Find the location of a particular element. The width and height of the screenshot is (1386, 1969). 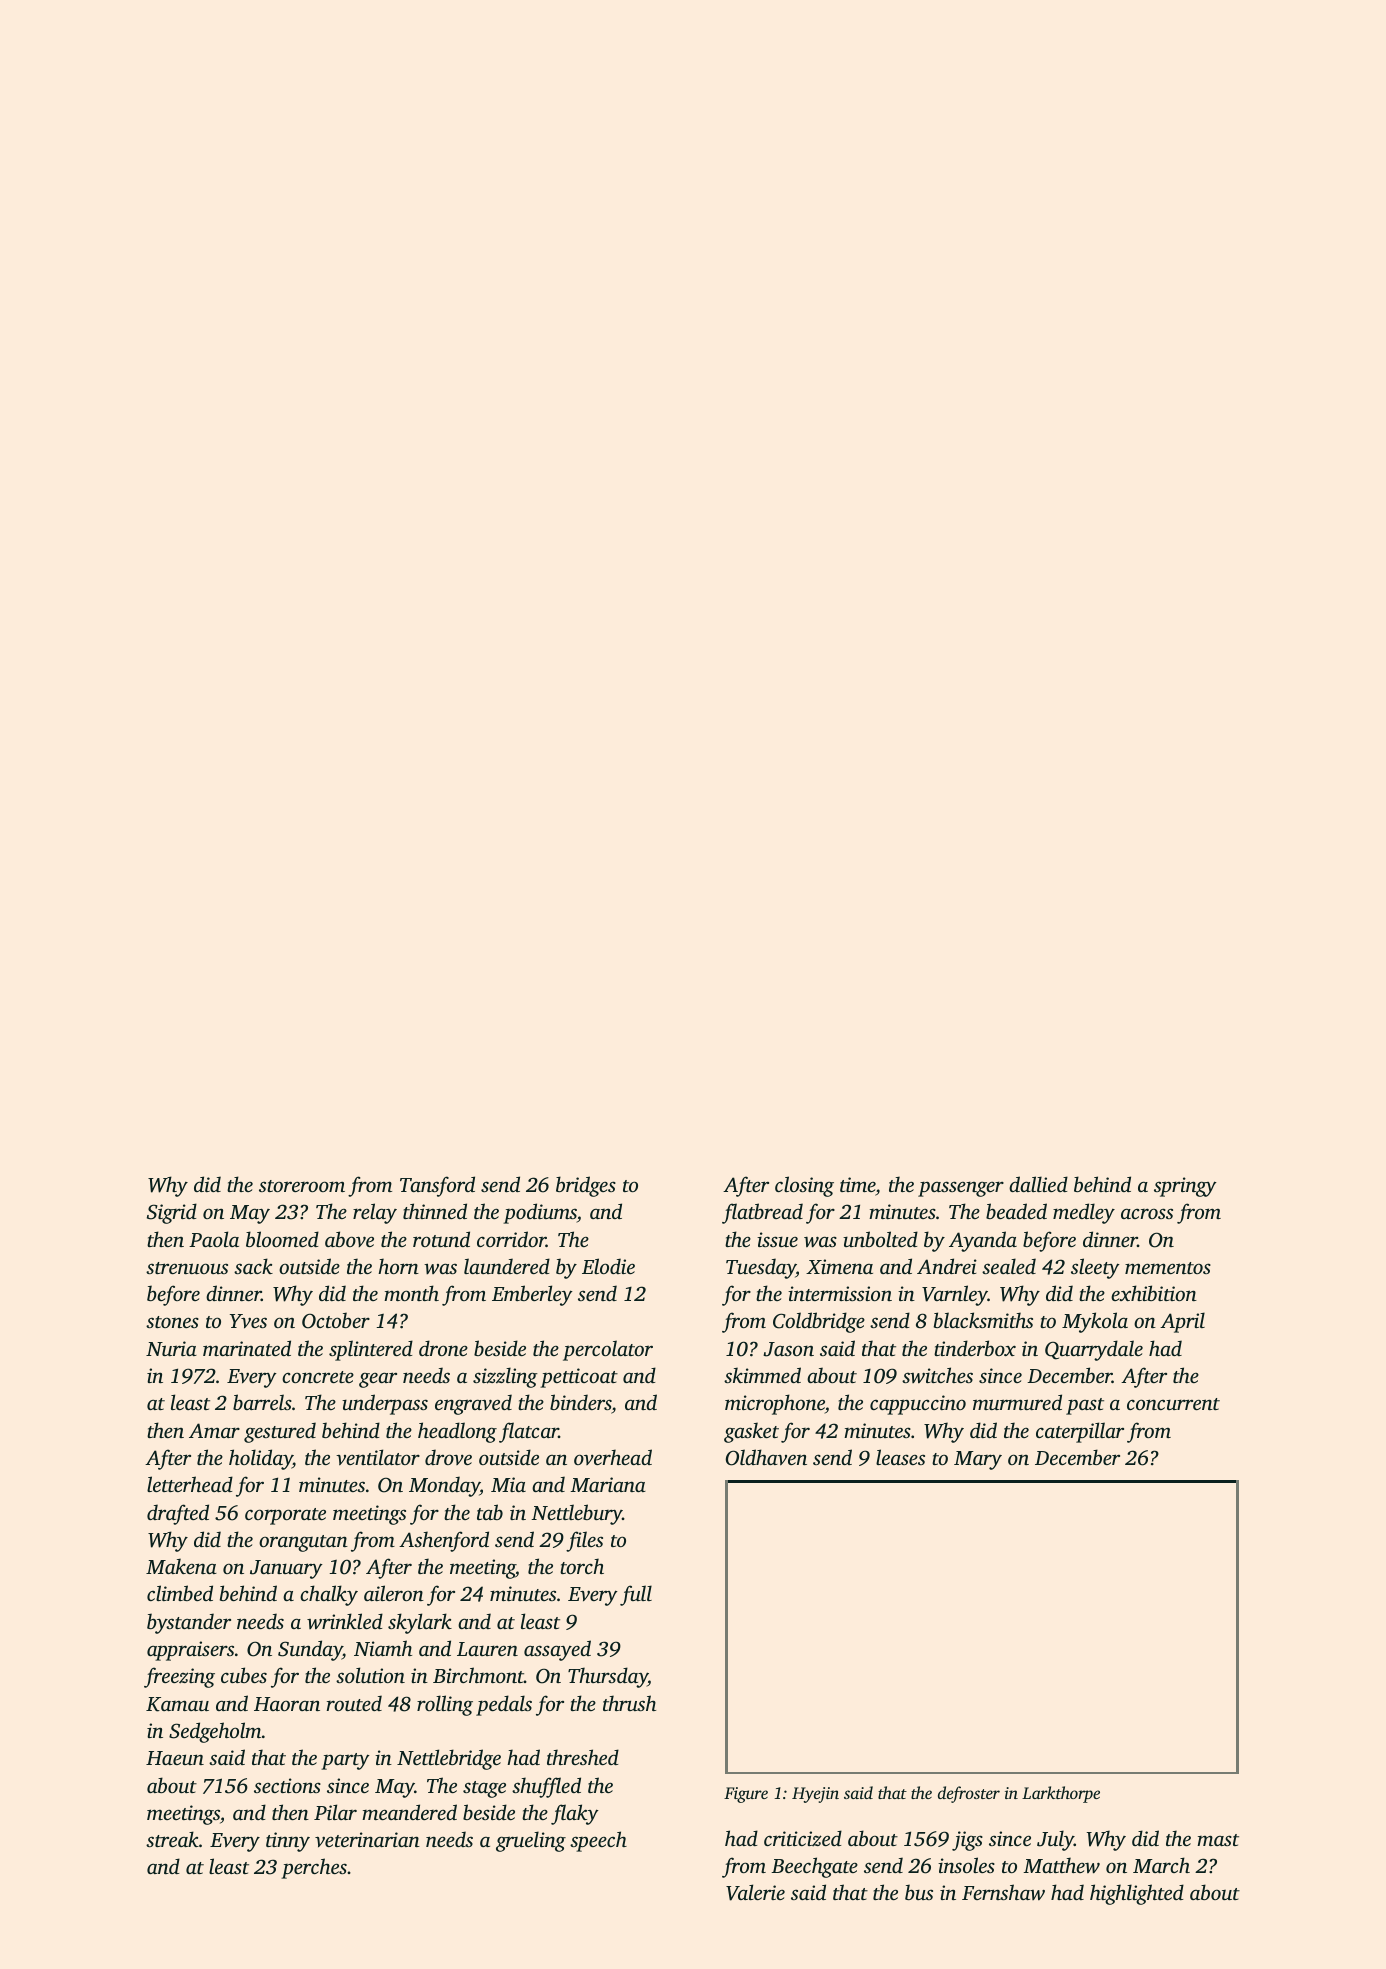

jigs is located at coordinates (967, 1841).
